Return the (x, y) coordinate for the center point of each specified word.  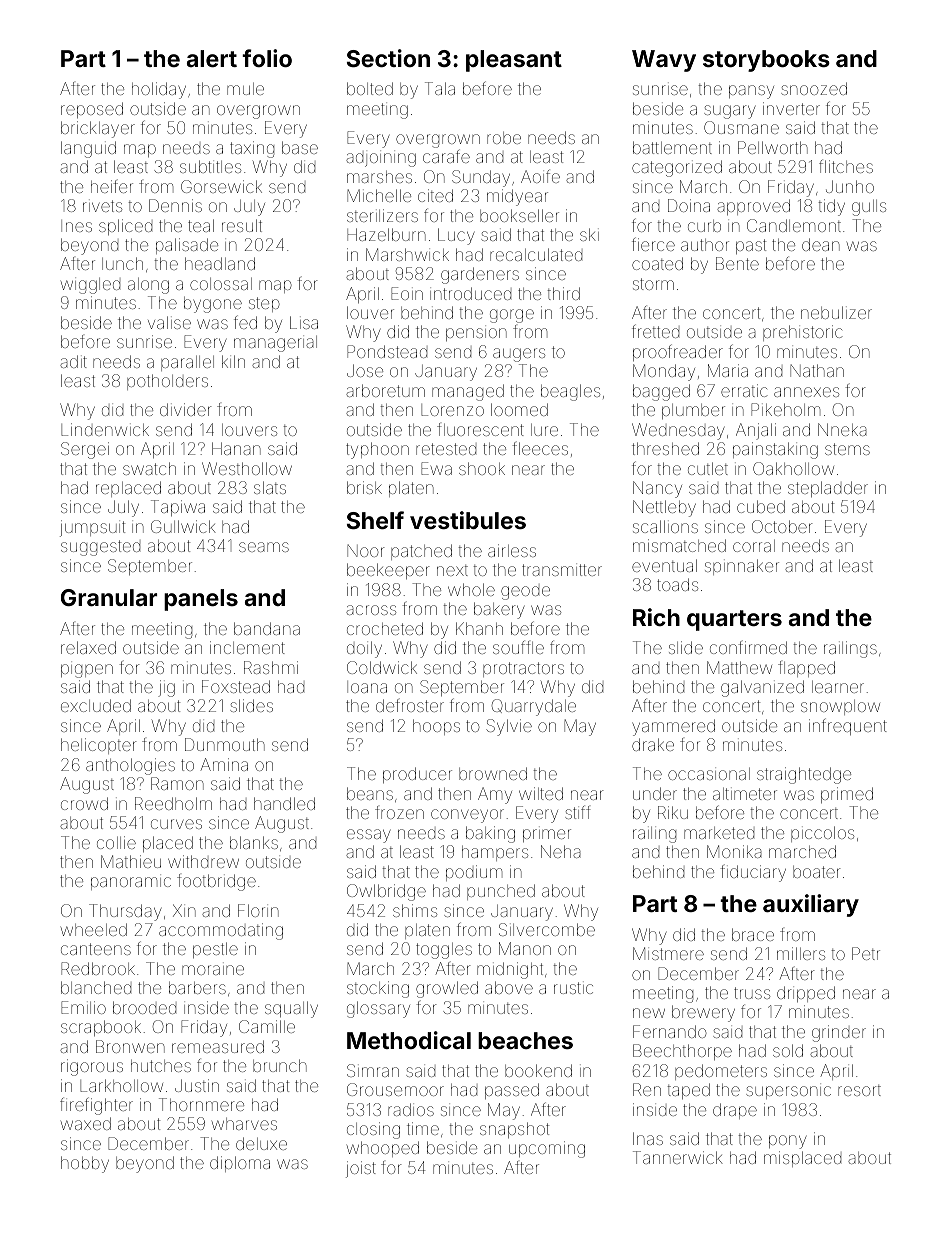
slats (270, 487)
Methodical (409, 1040)
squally (291, 1009)
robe (504, 138)
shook (482, 468)
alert (212, 58)
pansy (751, 92)
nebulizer (836, 312)
